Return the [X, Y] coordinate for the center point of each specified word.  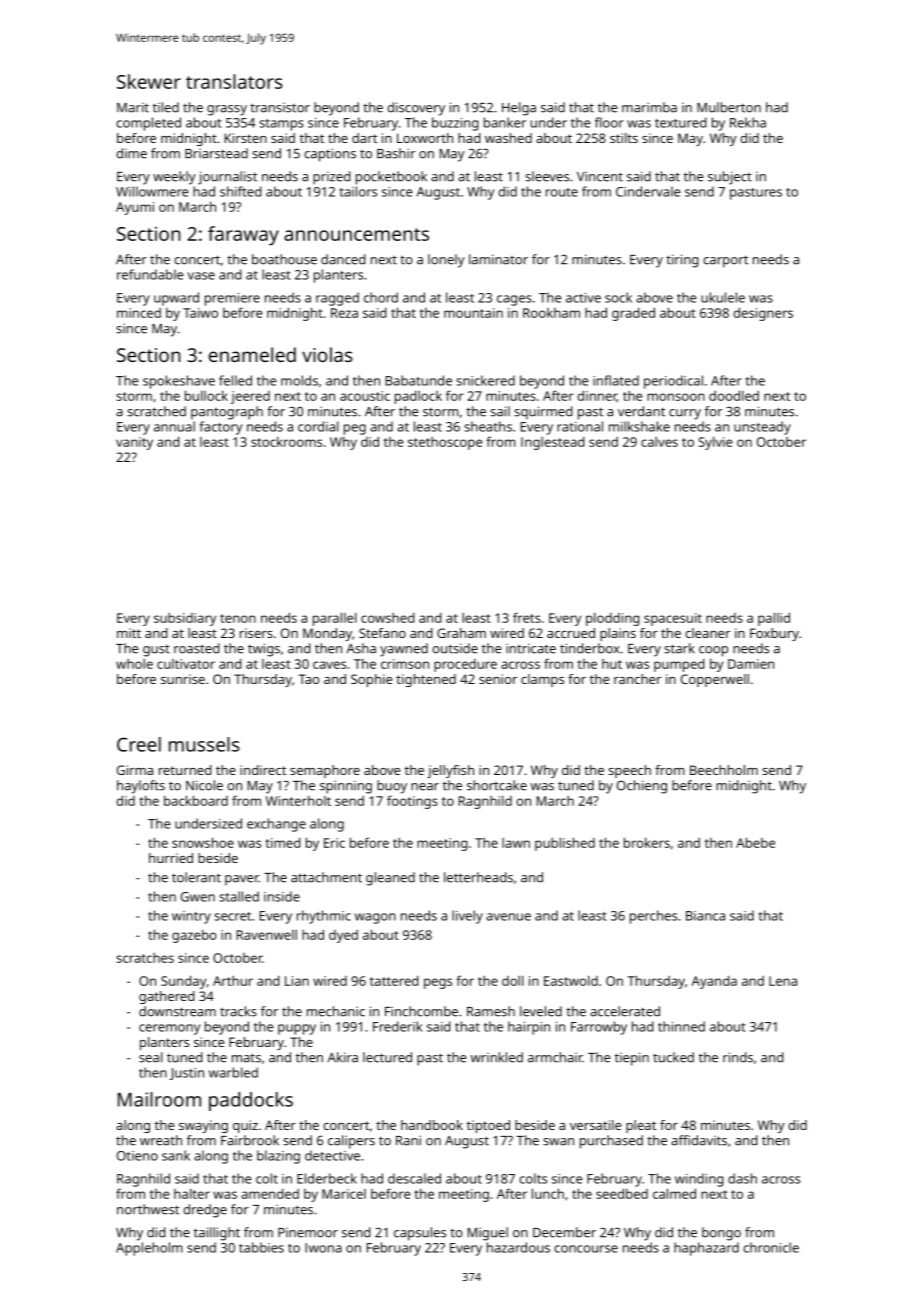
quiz [245, 1126]
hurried [171, 858]
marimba [649, 107]
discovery [416, 109]
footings [412, 802]
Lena [783, 981]
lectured [387, 1057]
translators [234, 81]
